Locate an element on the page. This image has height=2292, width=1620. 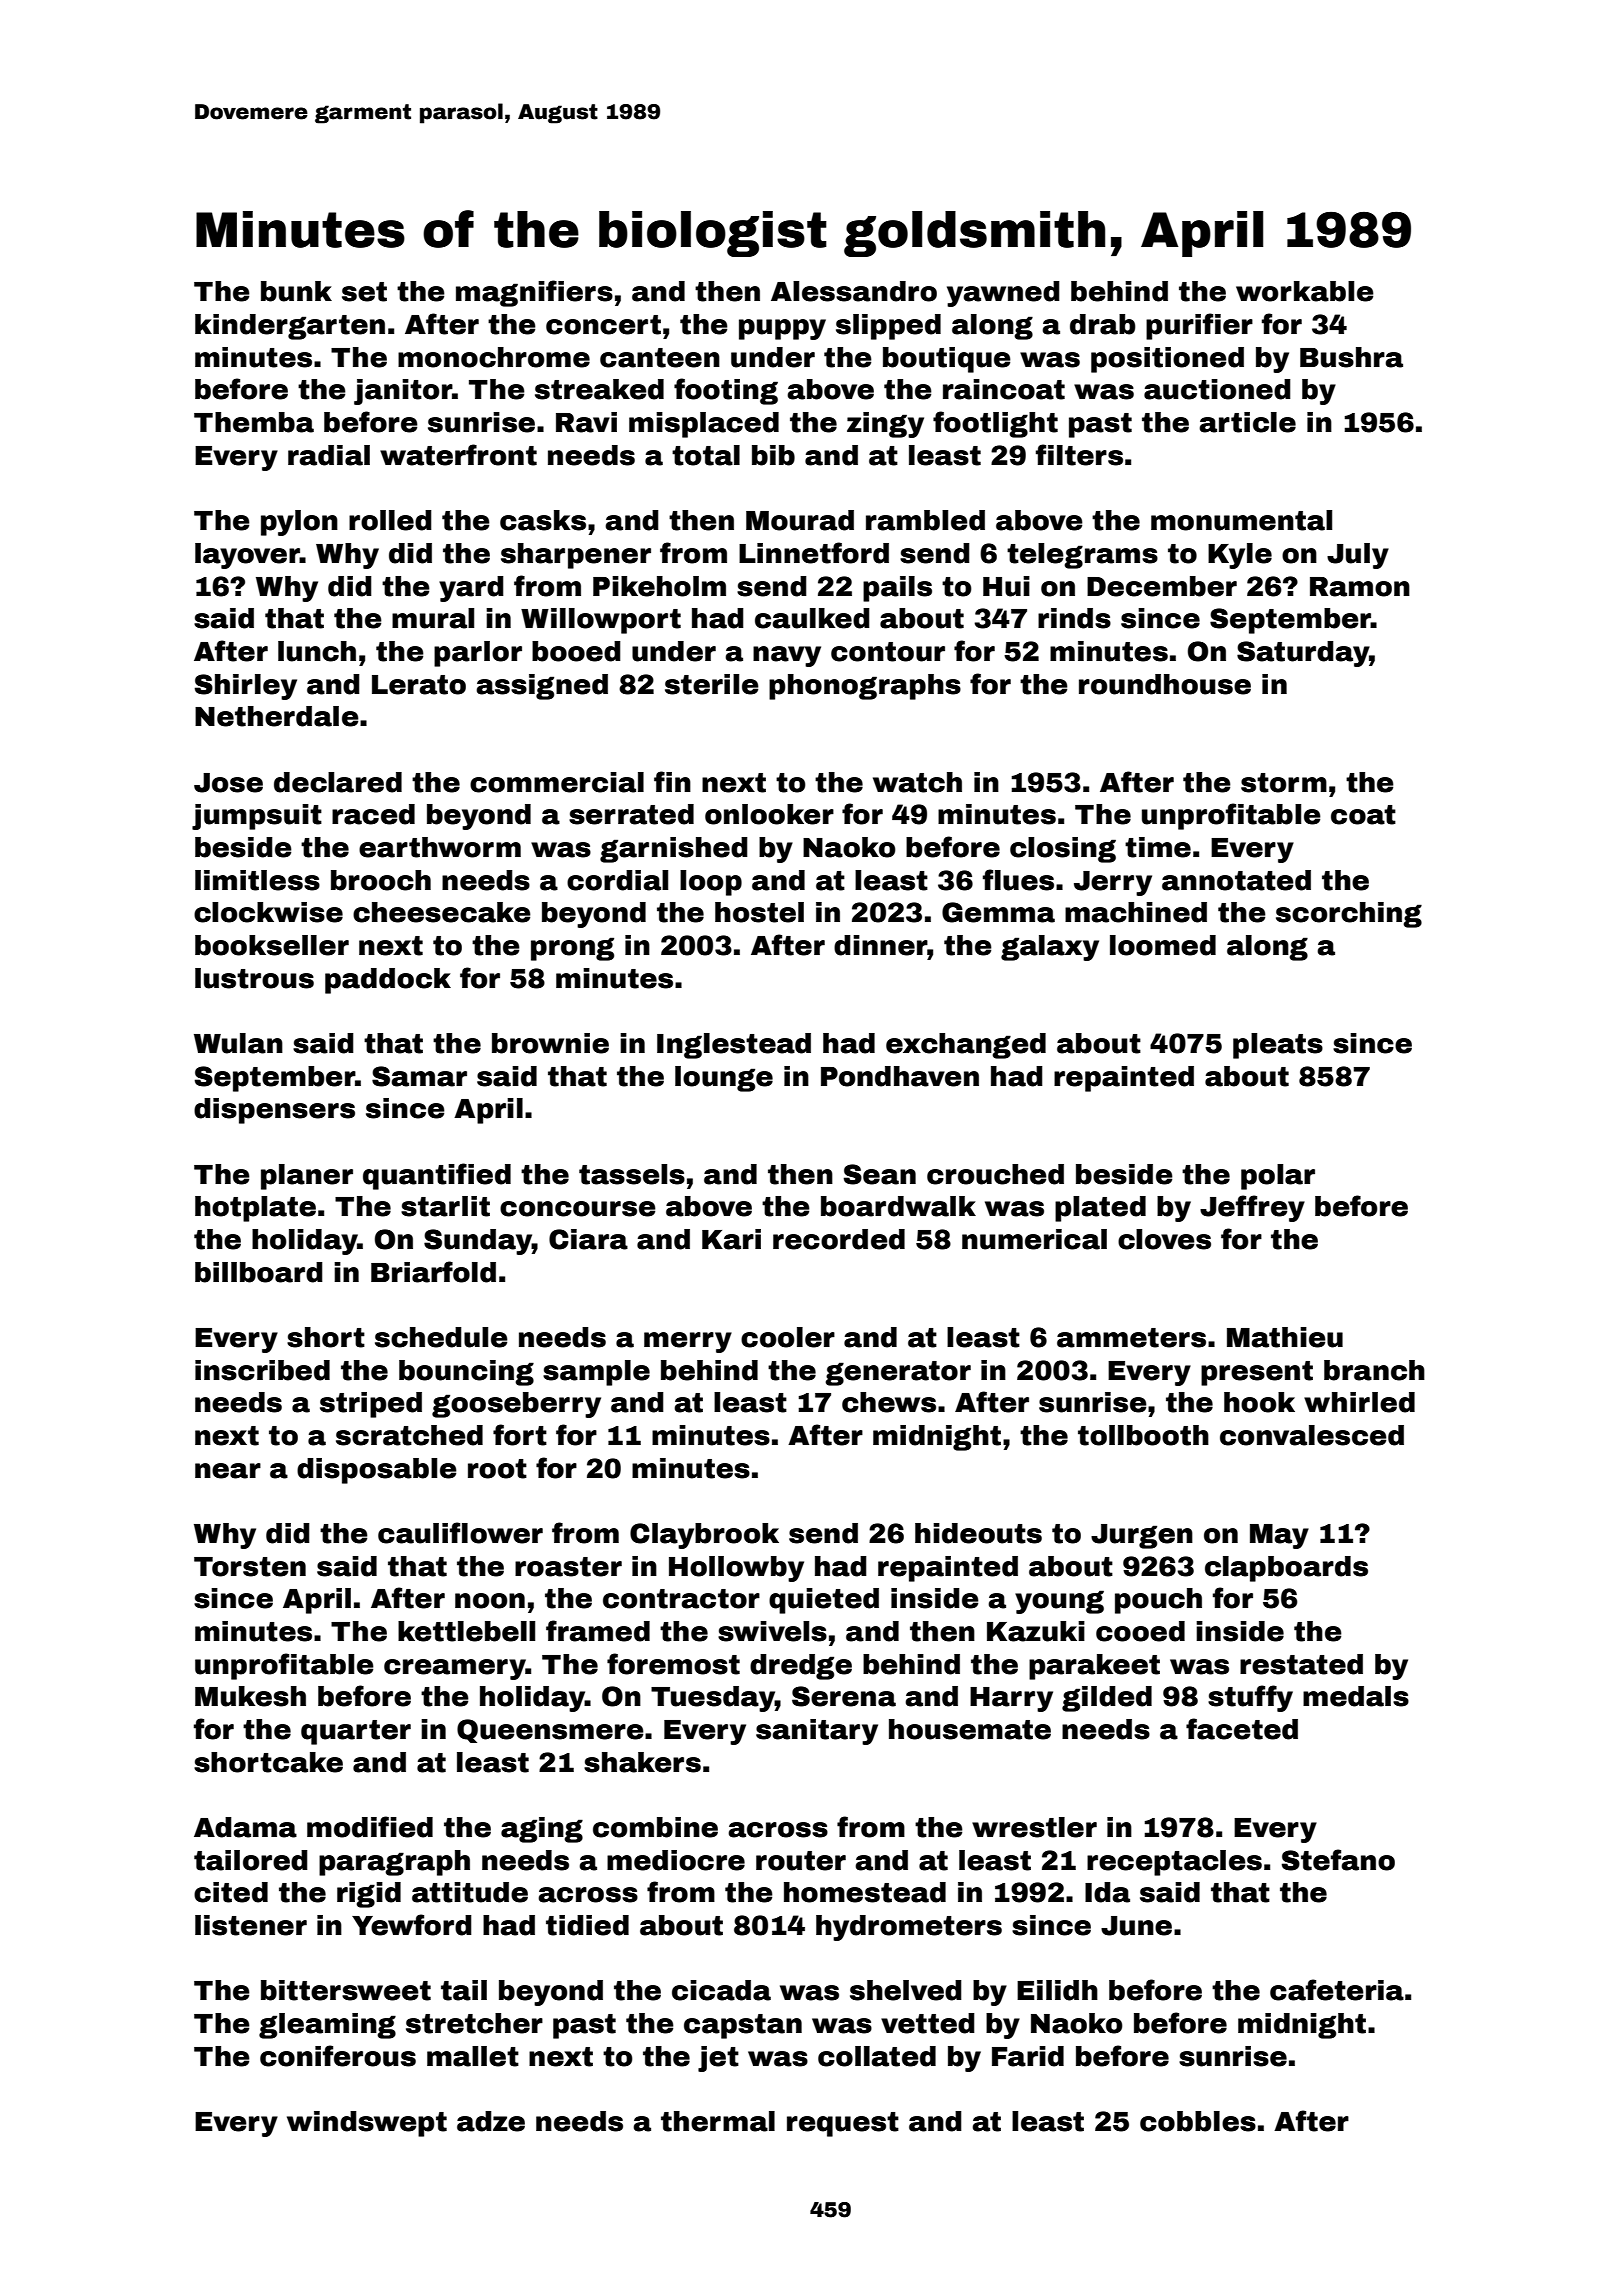
request is located at coordinates (843, 2124).
